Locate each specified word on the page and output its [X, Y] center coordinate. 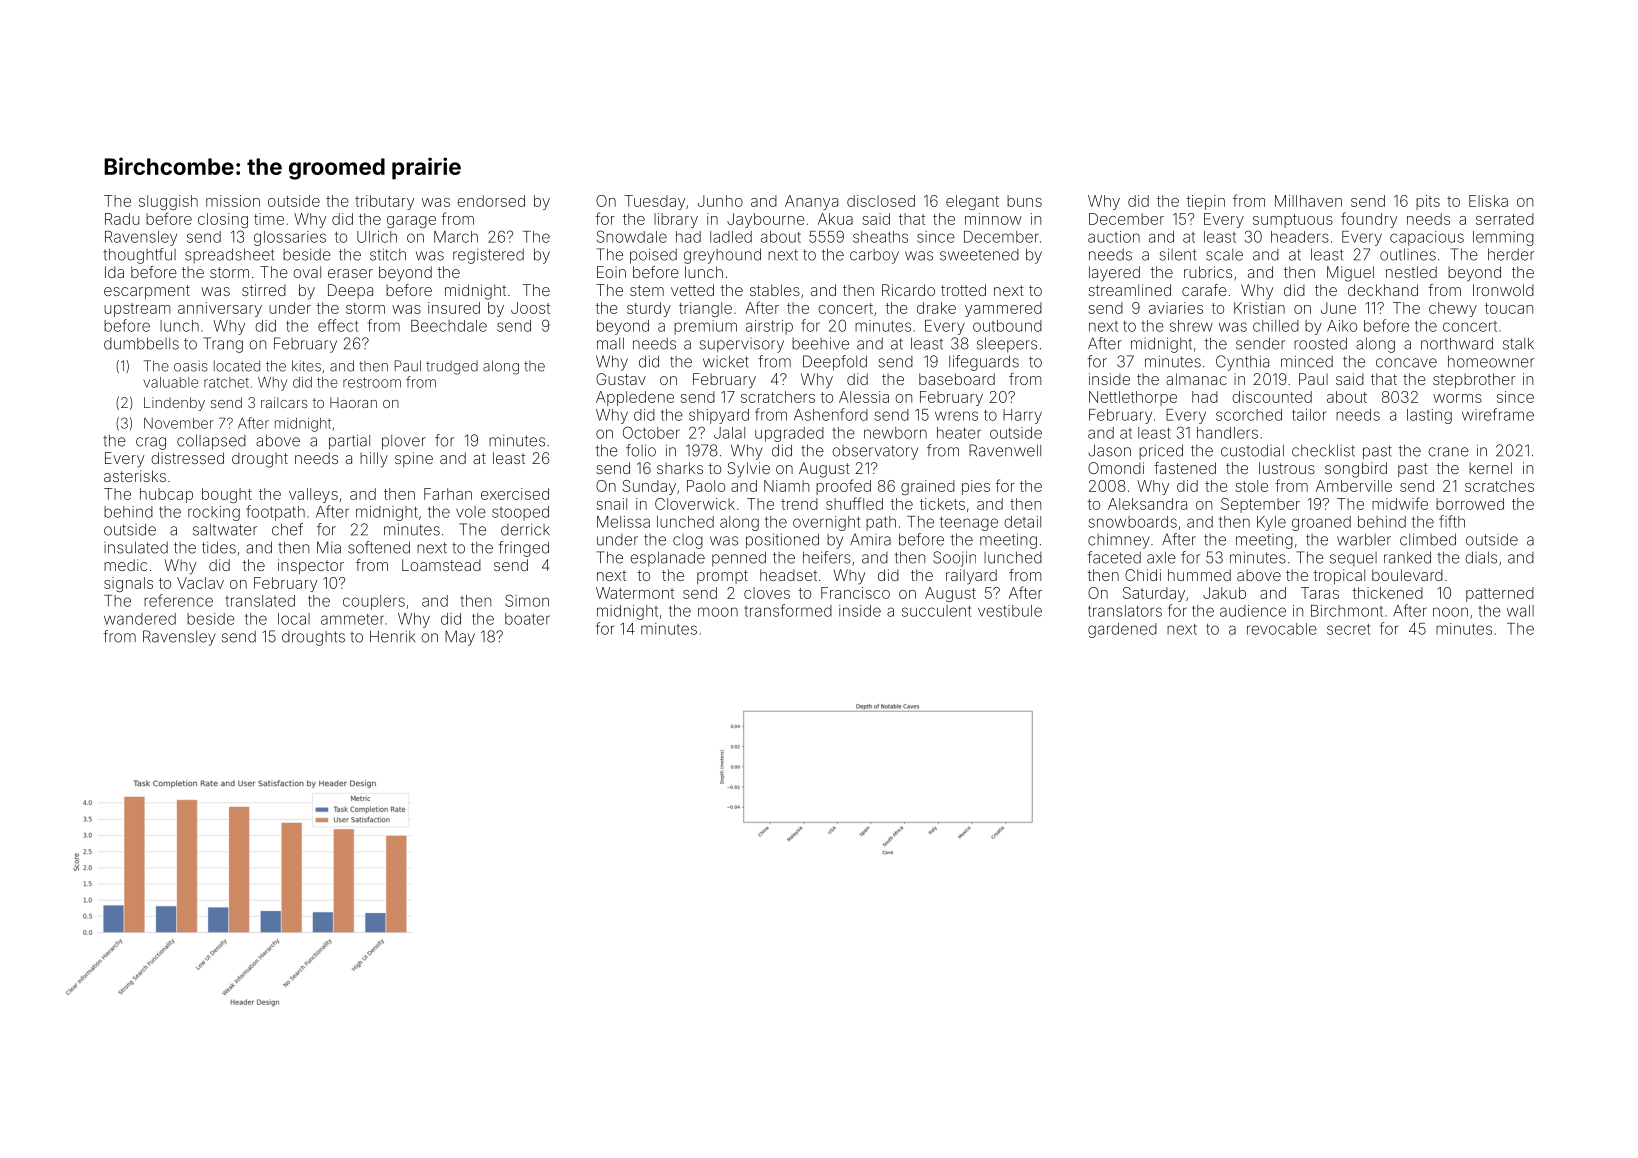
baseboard [957, 379]
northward [1457, 343]
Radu [122, 219]
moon [718, 612]
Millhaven [1308, 201]
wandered [140, 619]
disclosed [881, 201]
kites [306, 366]
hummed [1199, 575]
